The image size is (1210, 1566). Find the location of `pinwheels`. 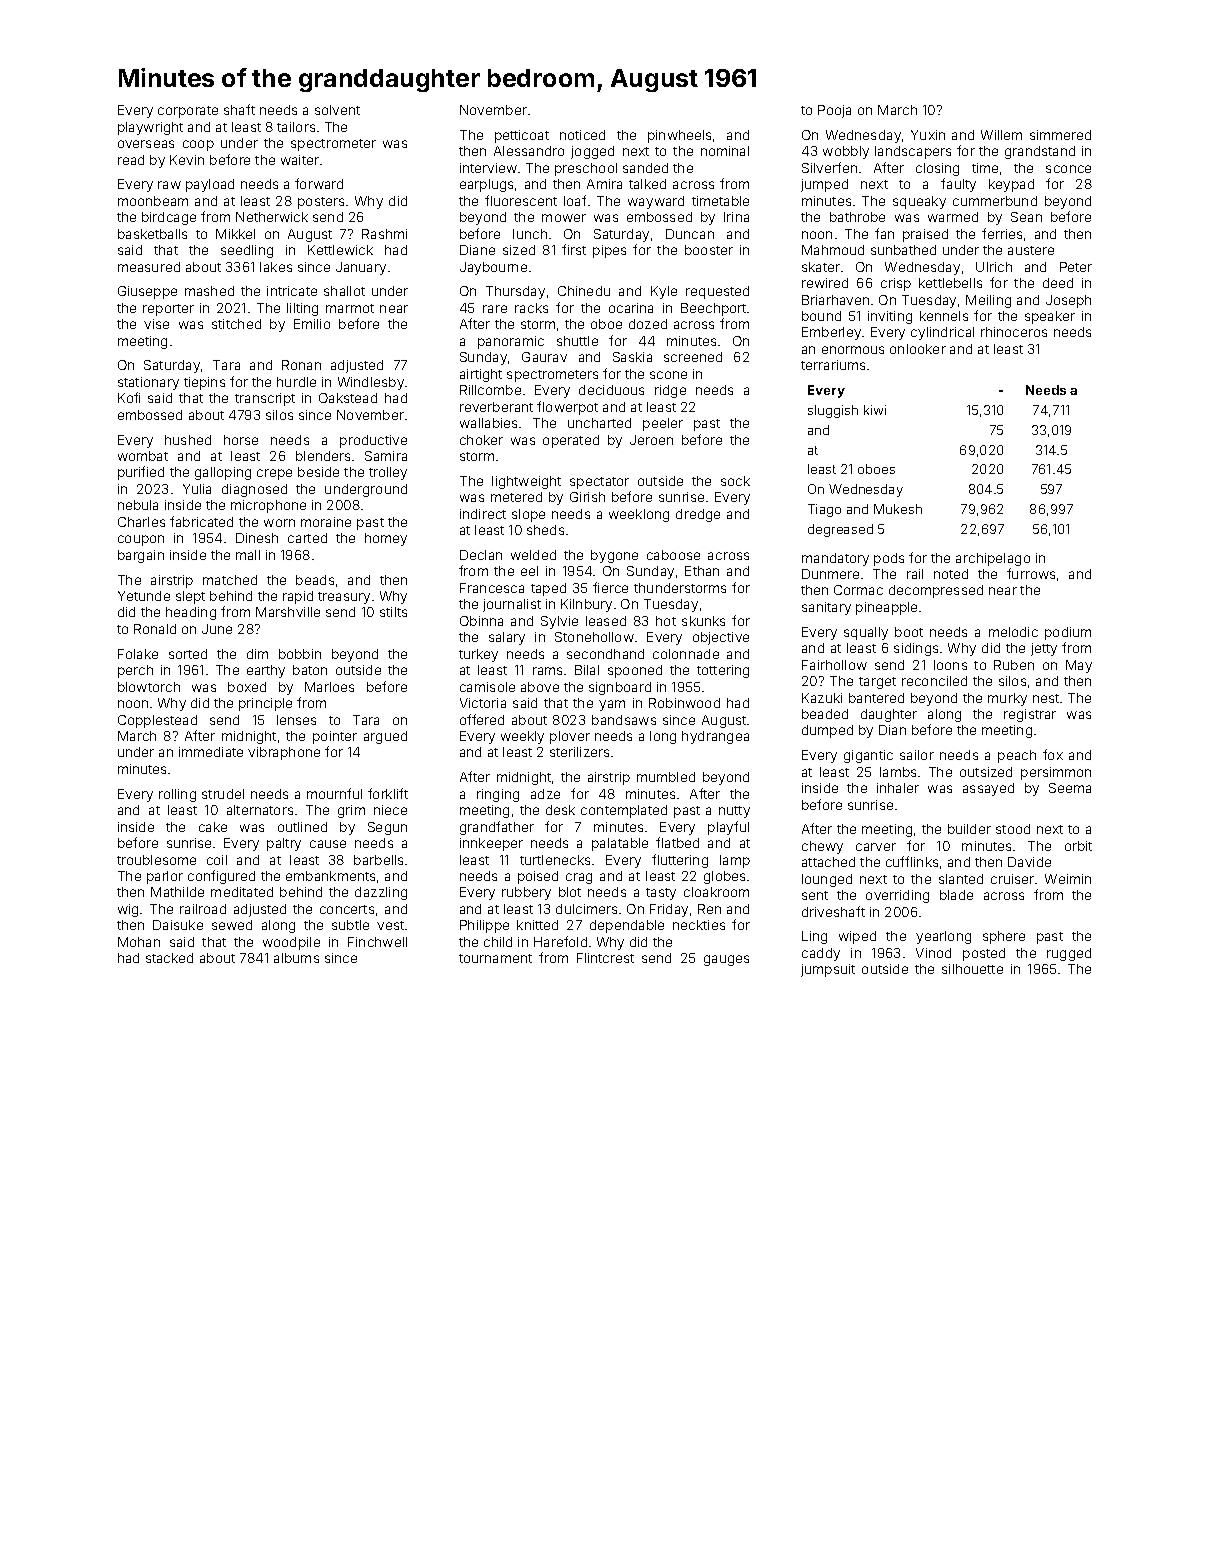

pinwheels is located at coordinates (679, 136).
